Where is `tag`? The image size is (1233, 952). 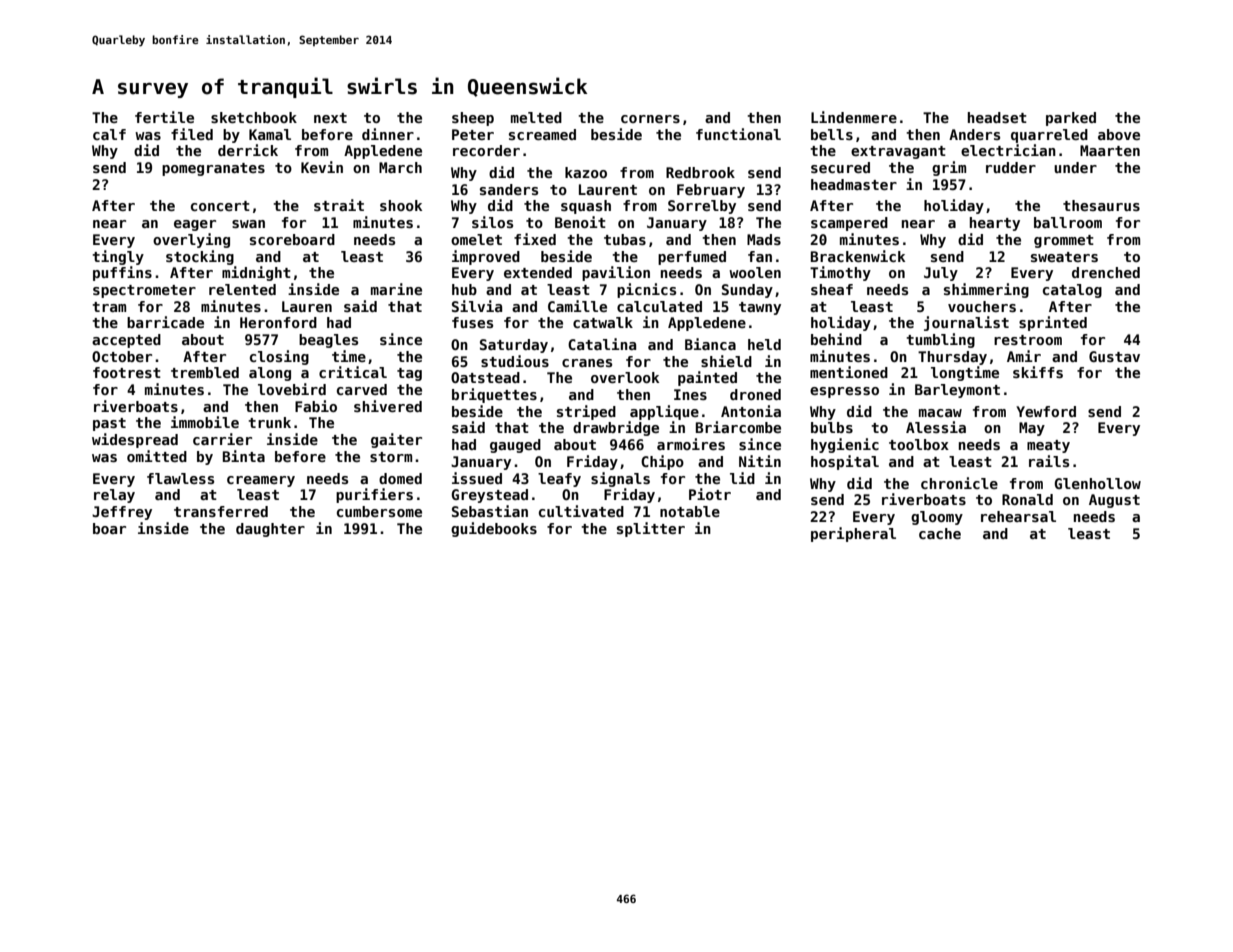
tag is located at coordinates (409, 374).
